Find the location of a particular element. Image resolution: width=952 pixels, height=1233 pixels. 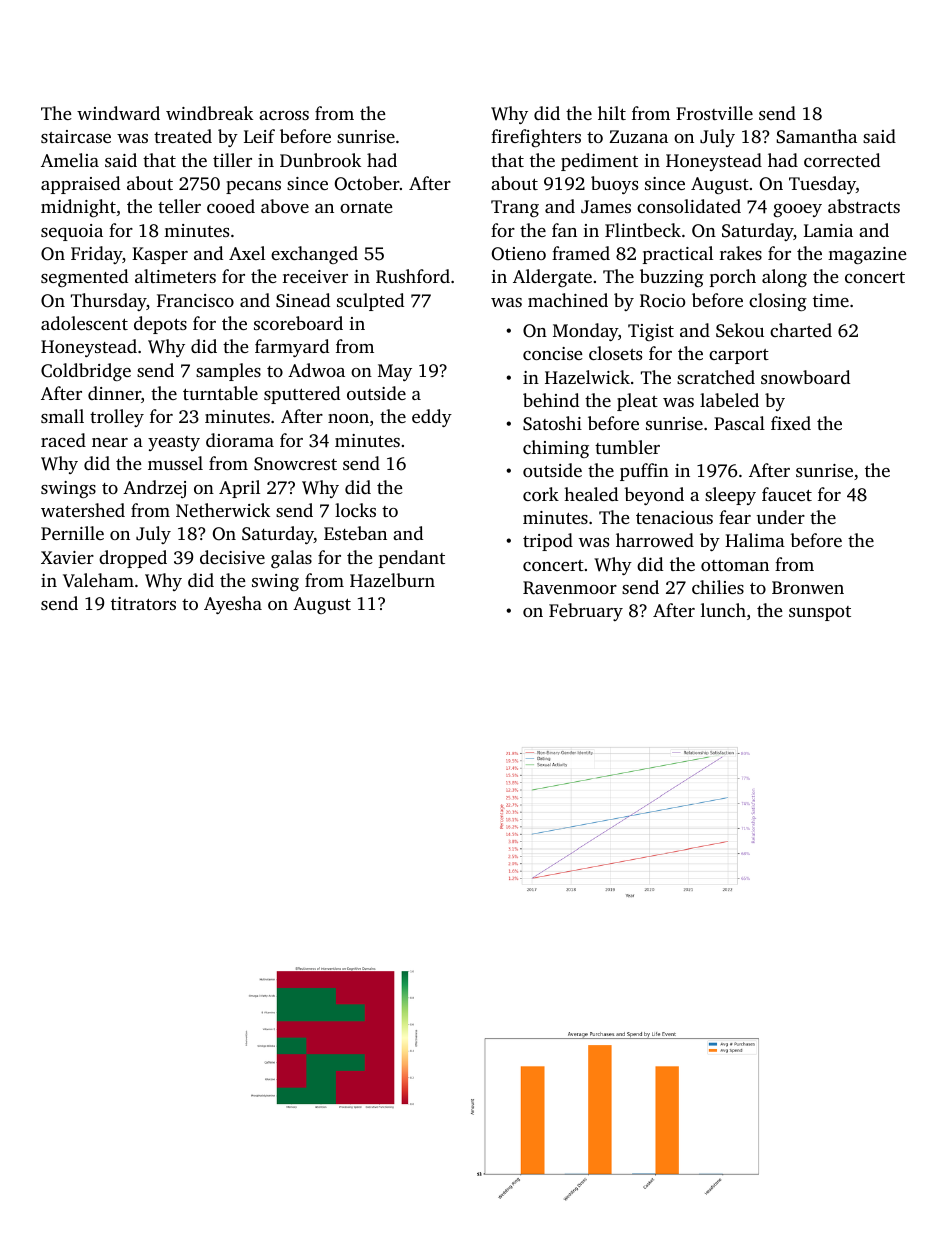

Trang is located at coordinates (515, 208).
